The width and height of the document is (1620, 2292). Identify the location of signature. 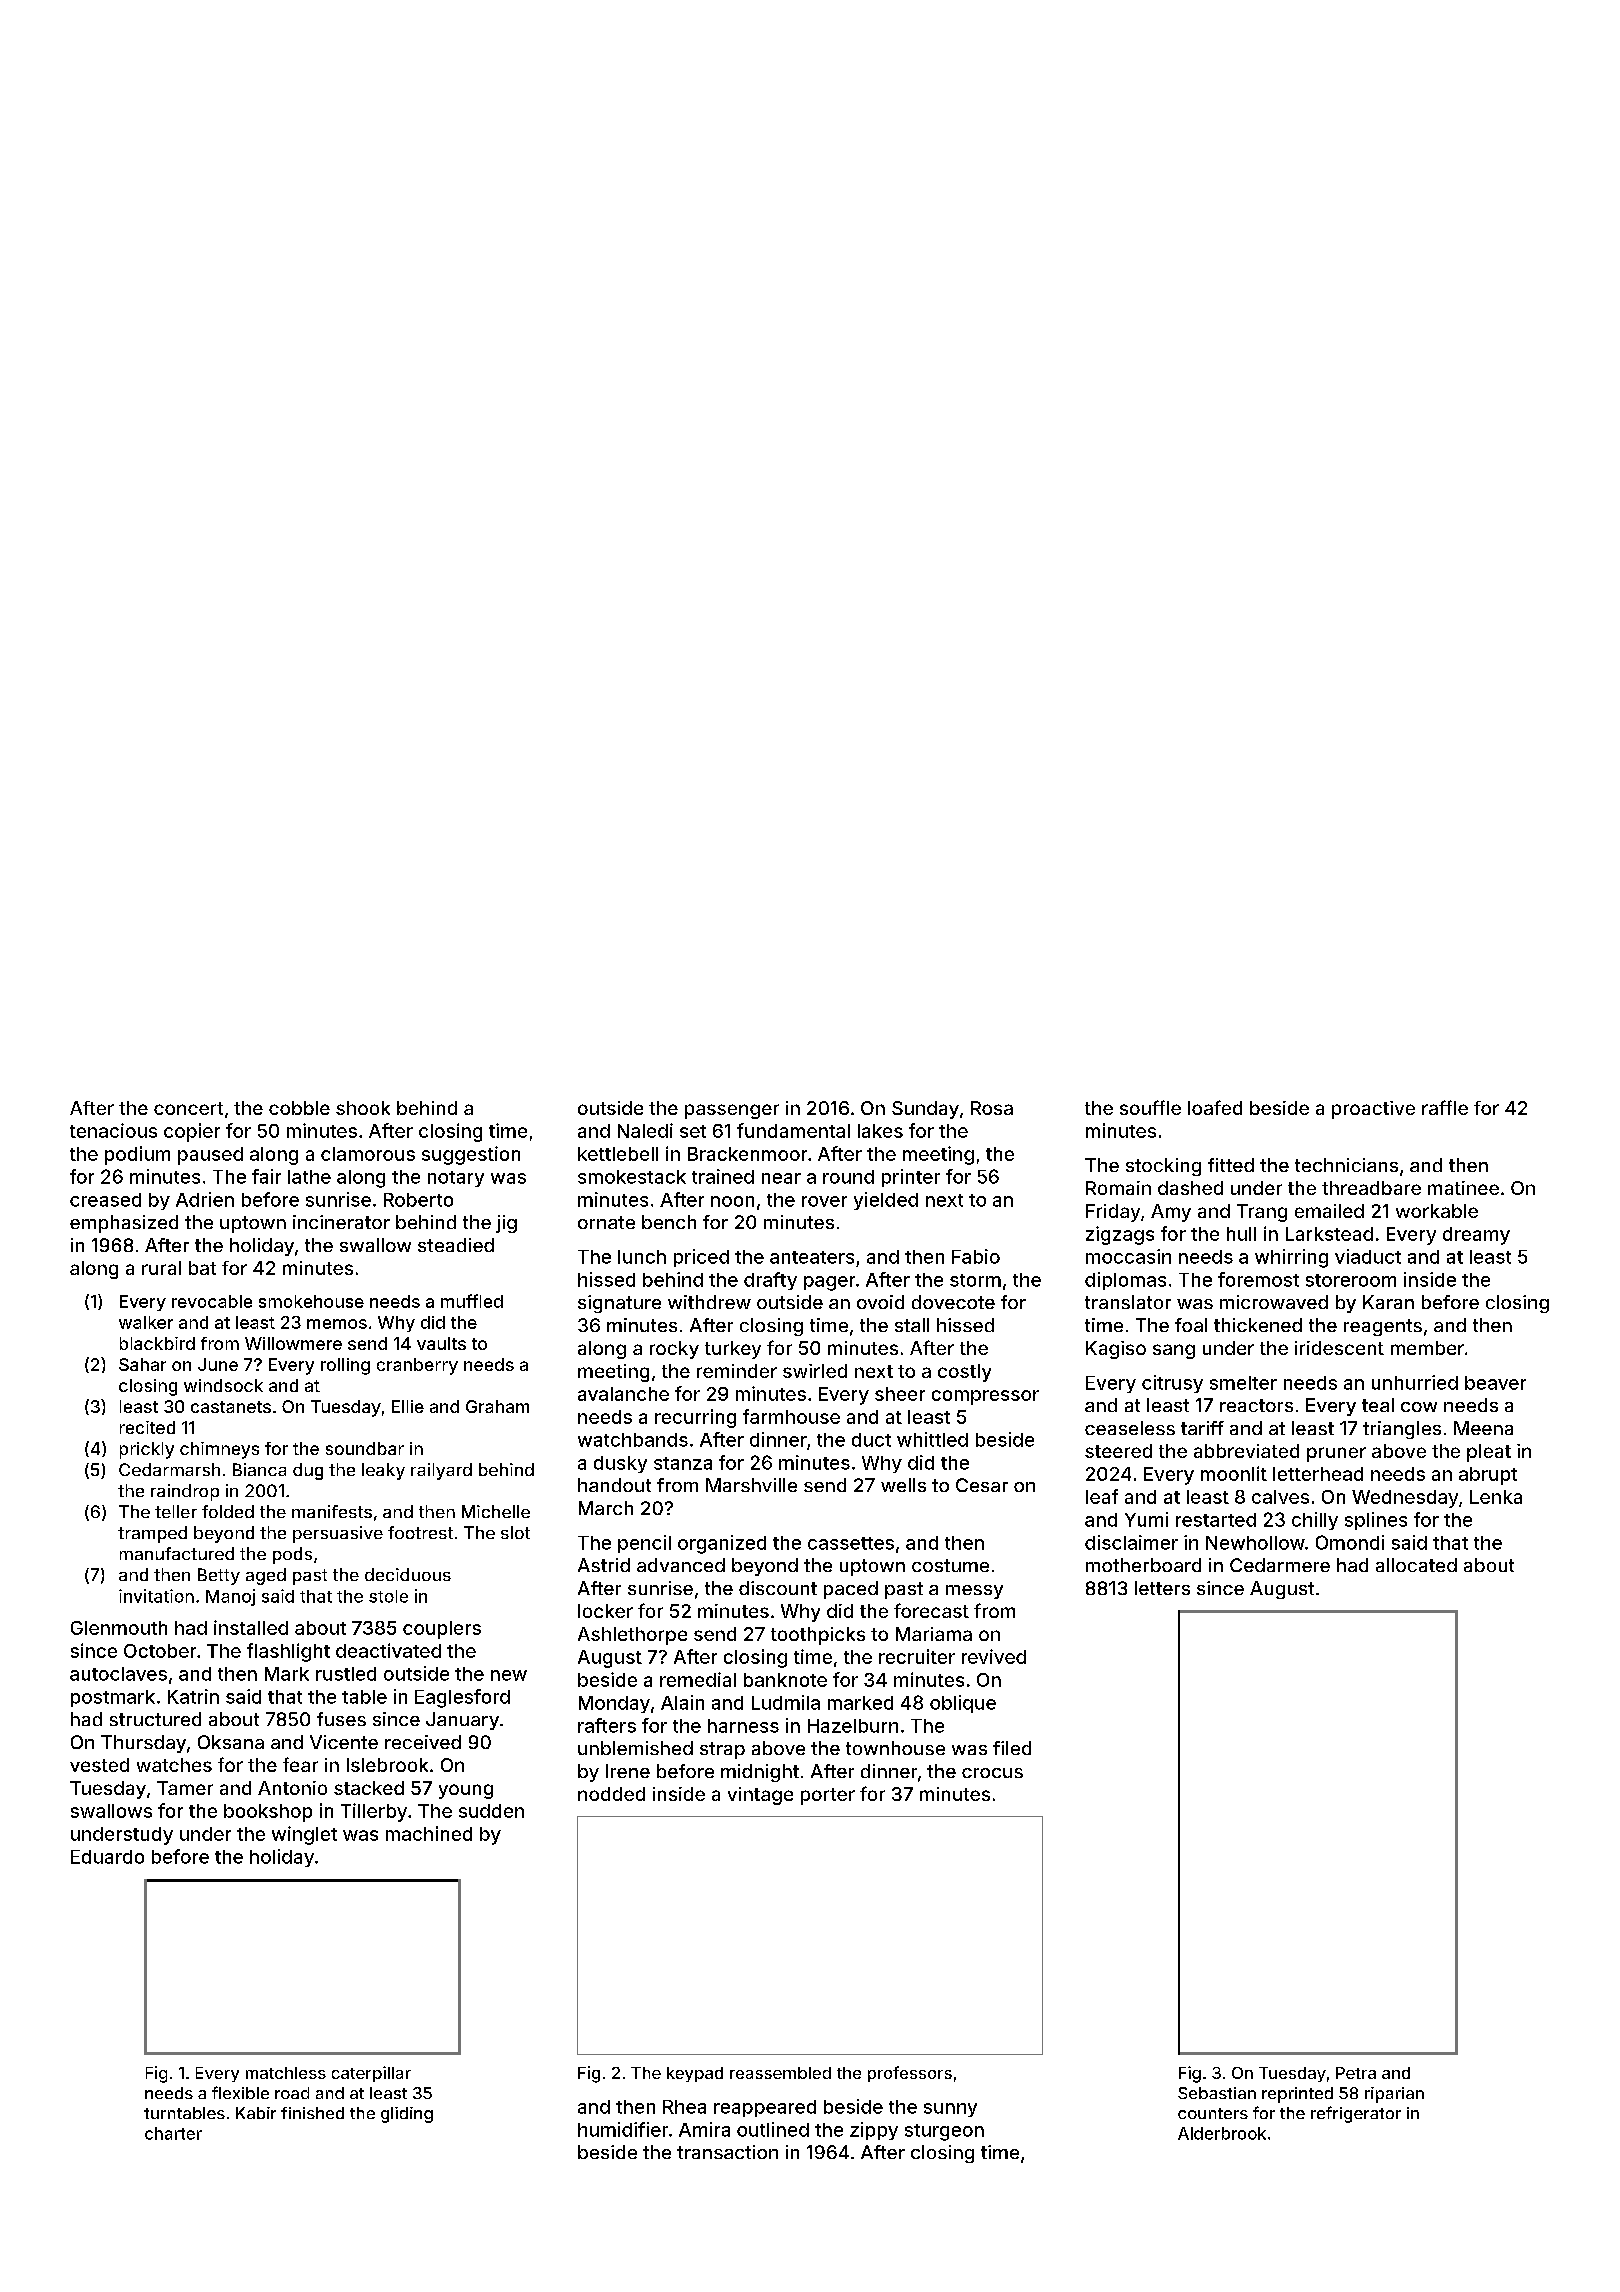
(619, 1304).
